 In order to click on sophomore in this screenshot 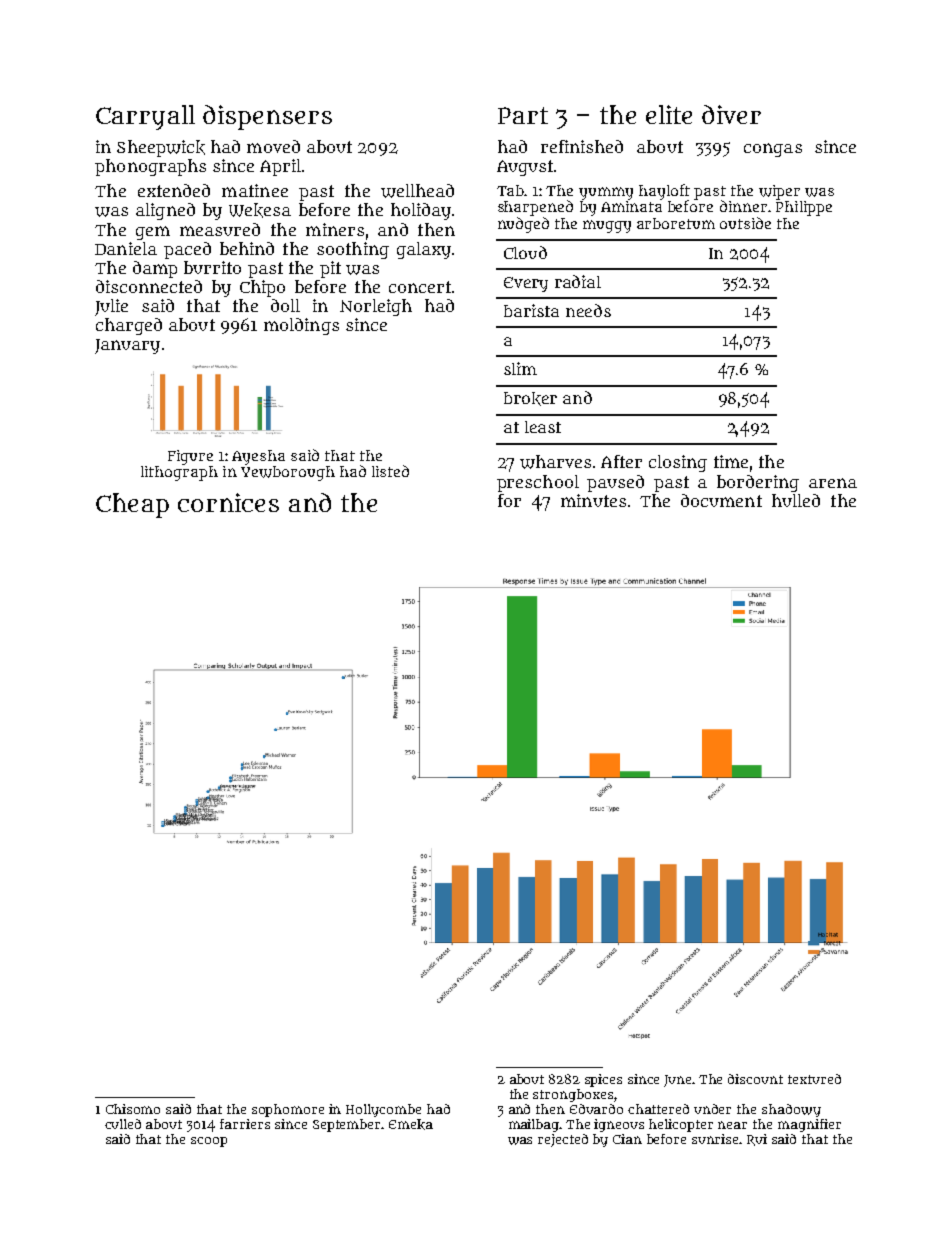, I will do `click(288, 1110)`.
